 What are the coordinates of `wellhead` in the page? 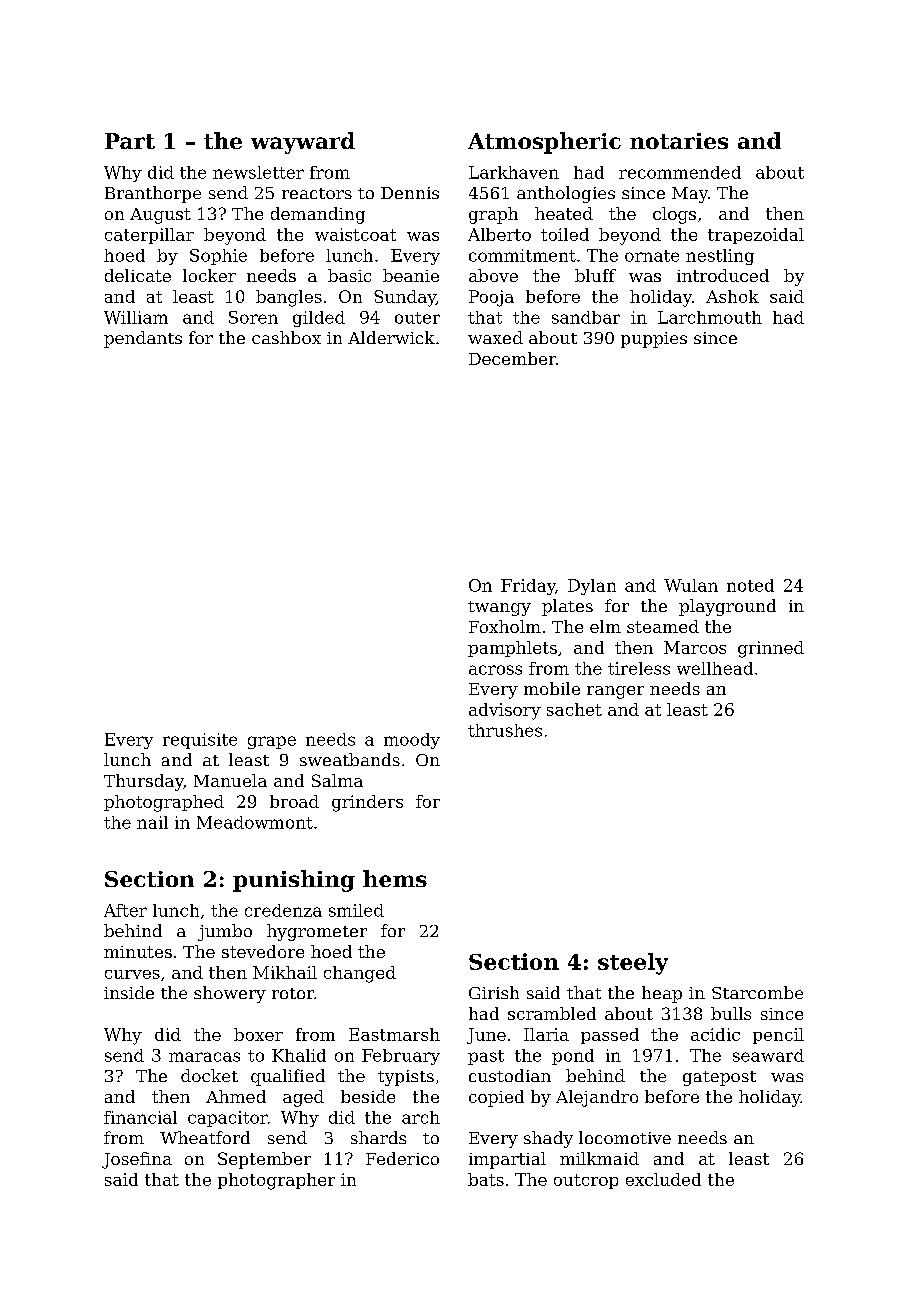 It's located at (715, 668).
